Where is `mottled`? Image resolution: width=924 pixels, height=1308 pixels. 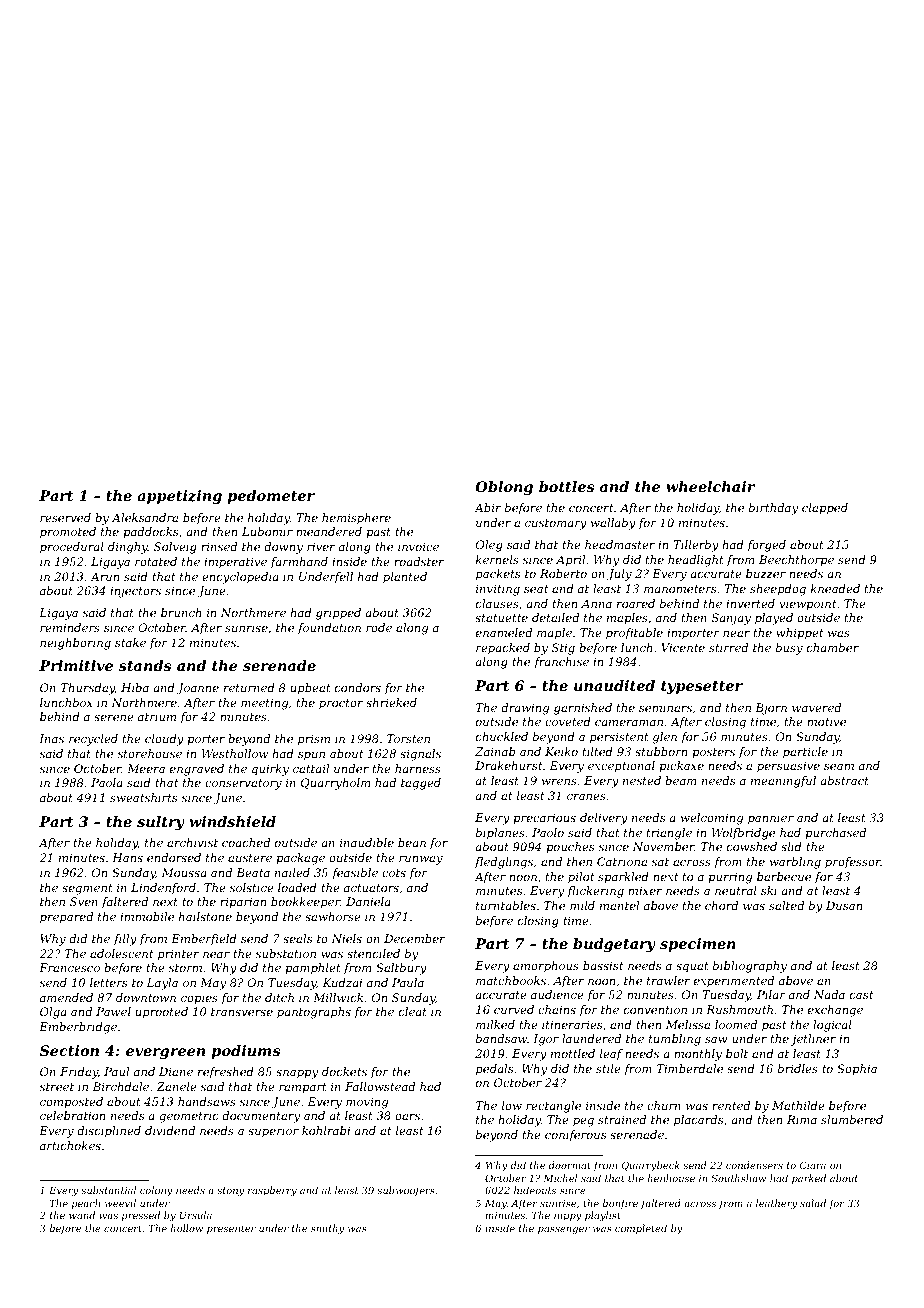
mottled is located at coordinates (573, 1053).
